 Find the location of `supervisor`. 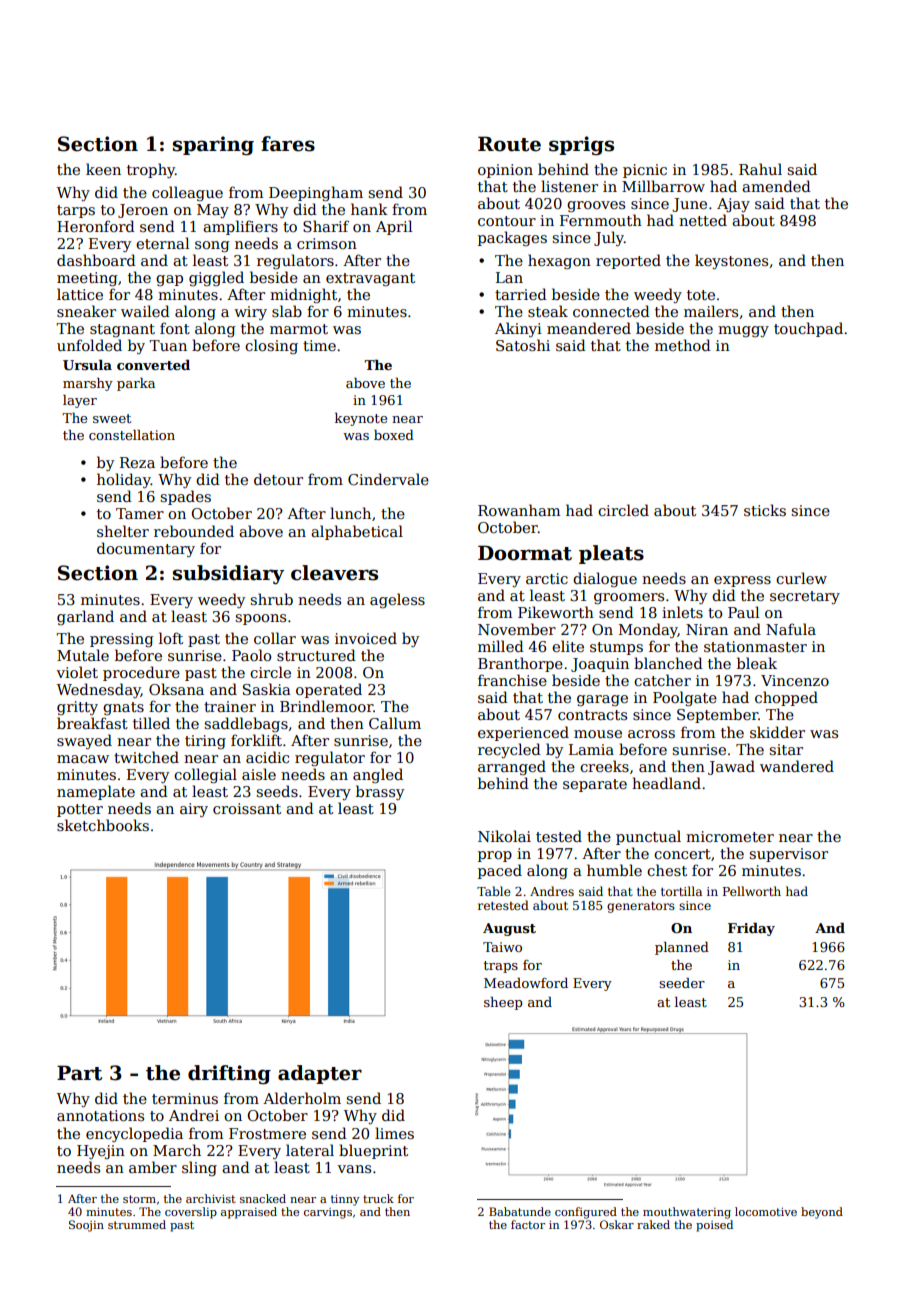

supervisor is located at coordinates (788, 855).
